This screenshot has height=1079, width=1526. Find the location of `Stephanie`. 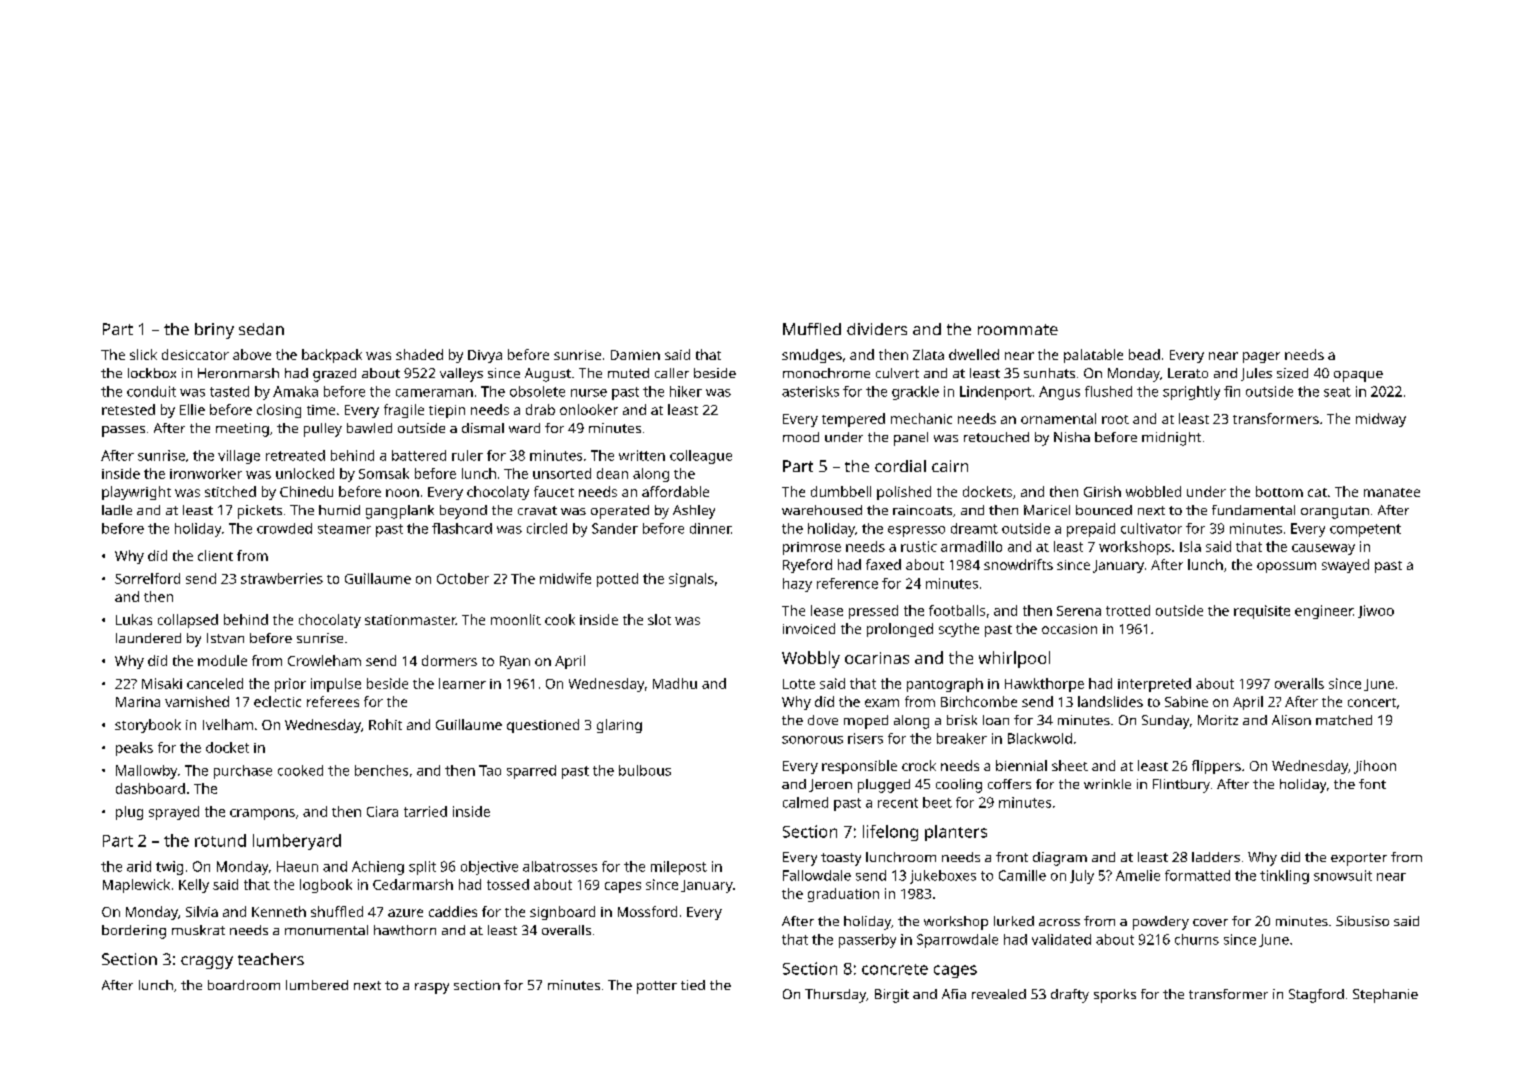

Stephanie is located at coordinates (1385, 996).
